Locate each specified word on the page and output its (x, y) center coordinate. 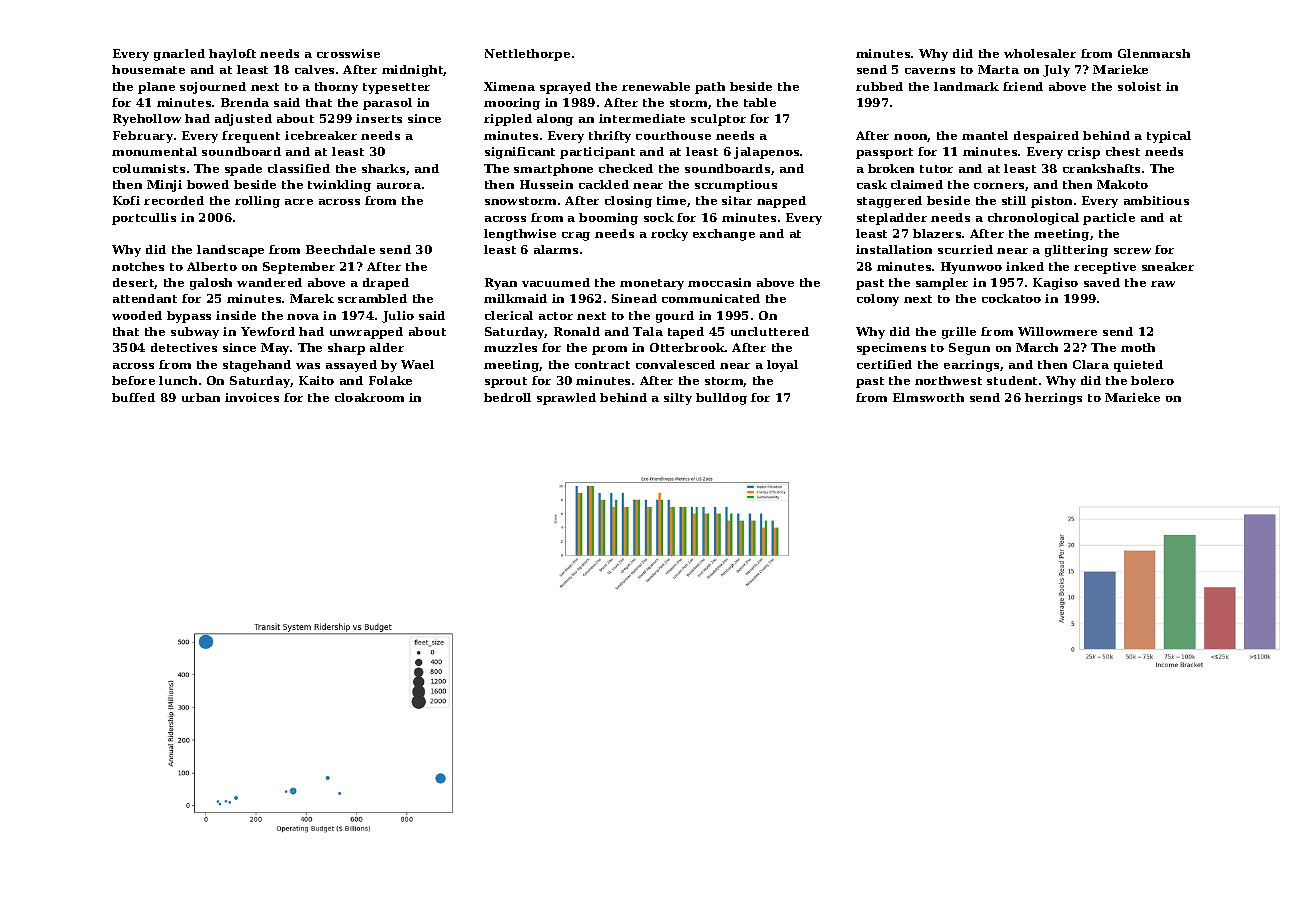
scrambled (372, 298)
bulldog (721, 399)
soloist (1139, 86)
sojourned (213, 88)
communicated (711, 298)
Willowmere (1057, 331)
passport (884, 153)
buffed (133, 397)
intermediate (642, 118)
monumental (154, 151)
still (1014, 200)
